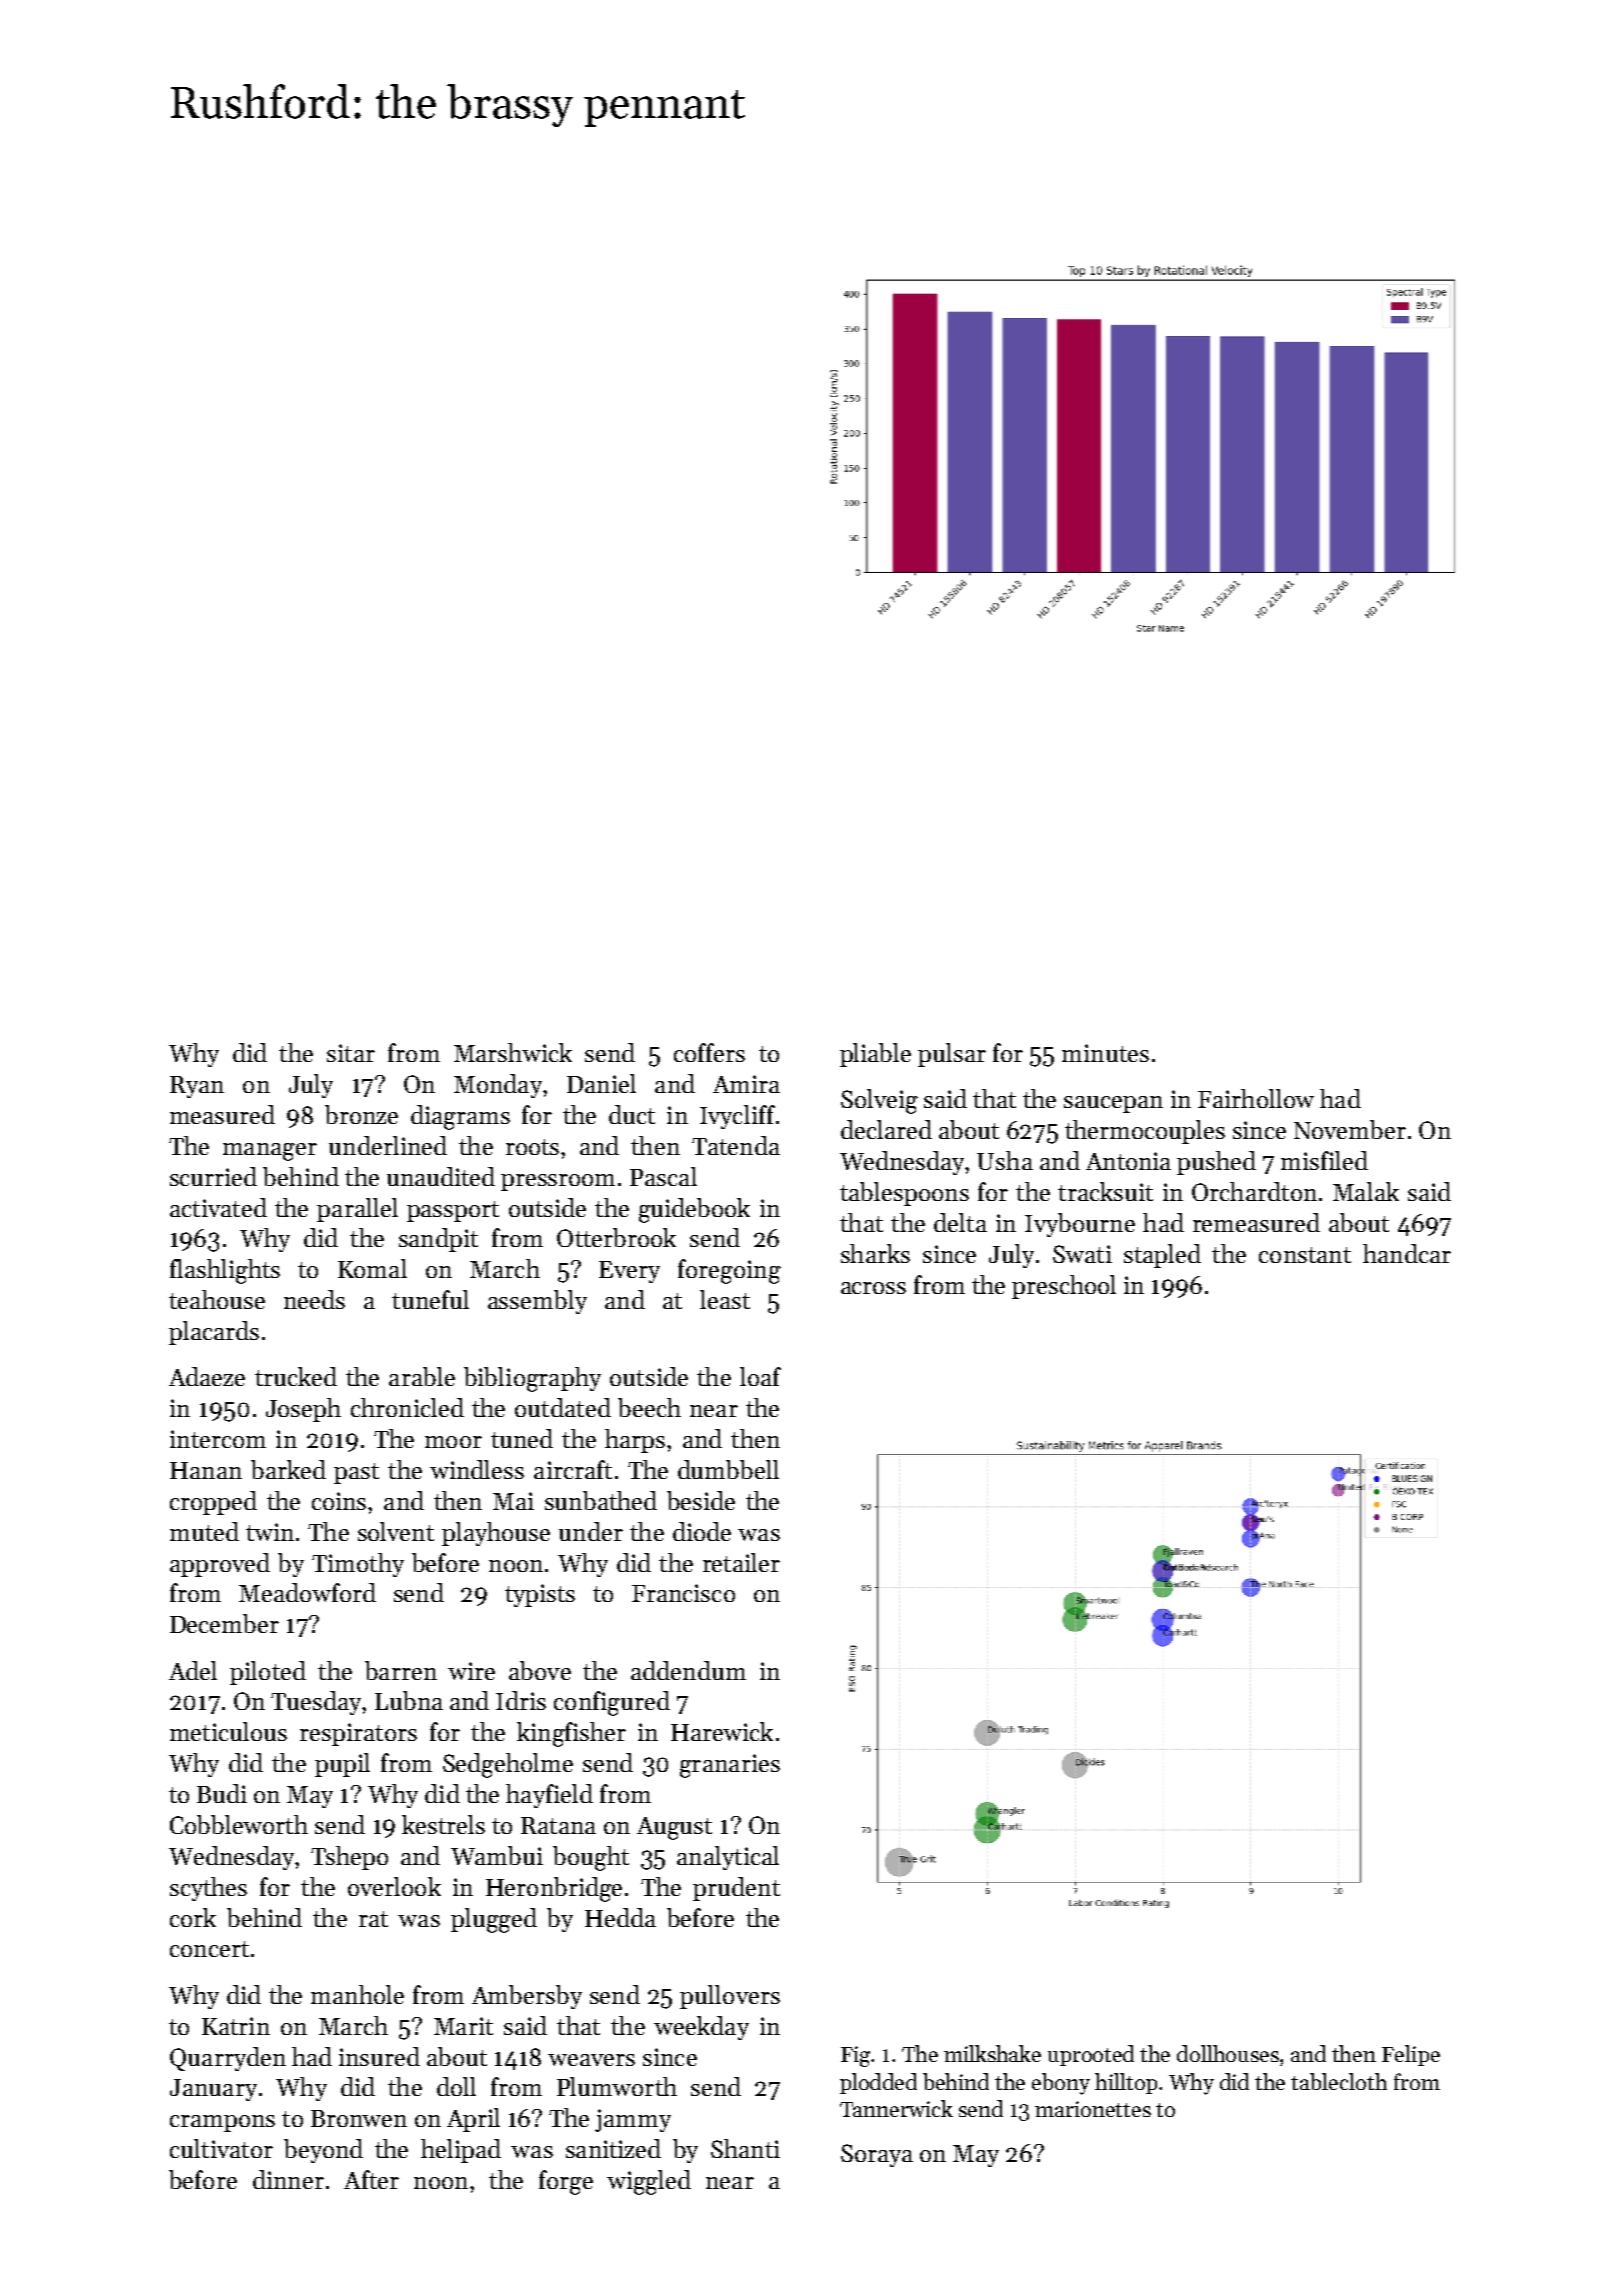 The image size is (1620, 2292). Describe the element at coordinates (351, 1053) in the image. I see `sitar` at that location.
